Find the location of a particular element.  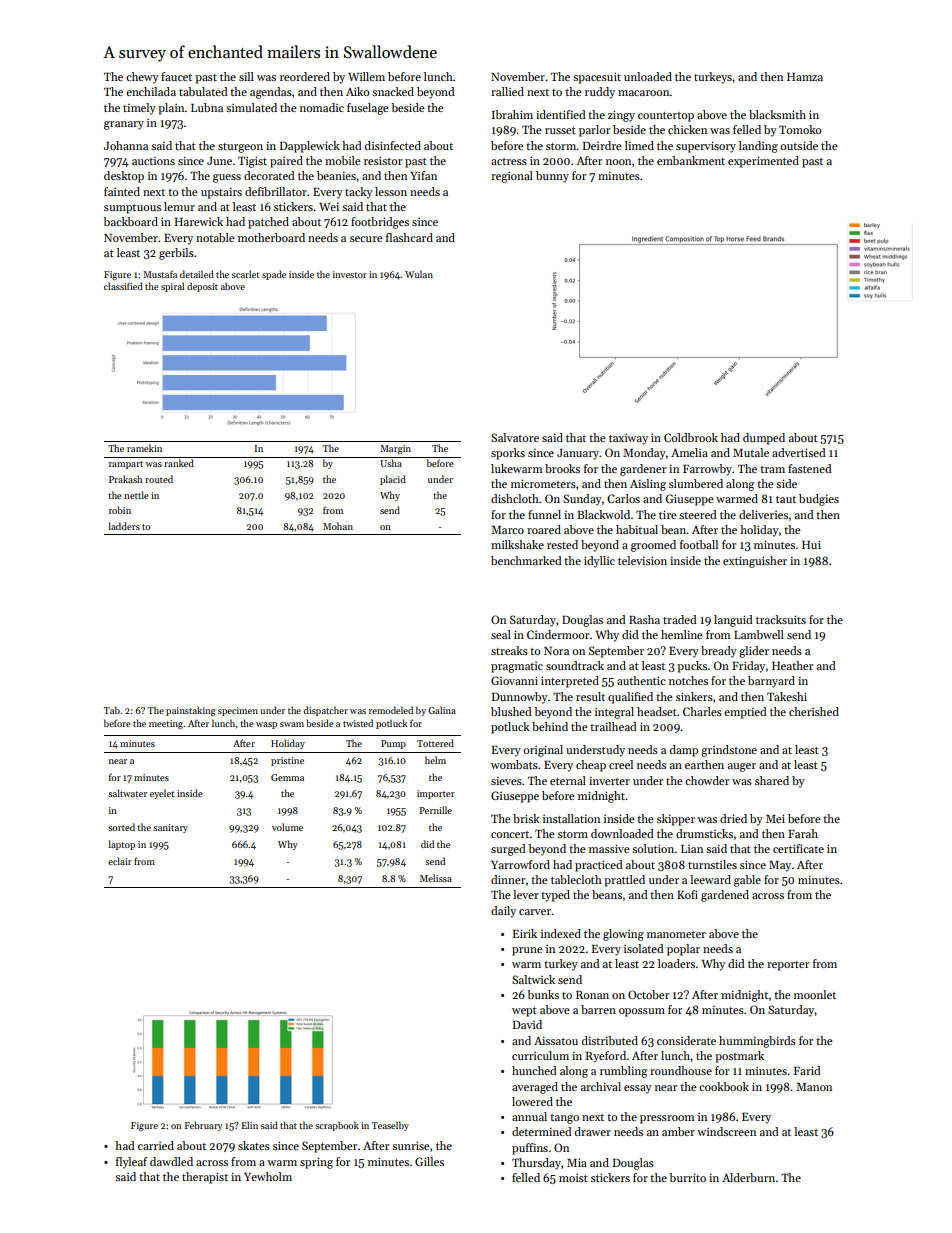

Coldbrook is located at coordinates (691, 437).
